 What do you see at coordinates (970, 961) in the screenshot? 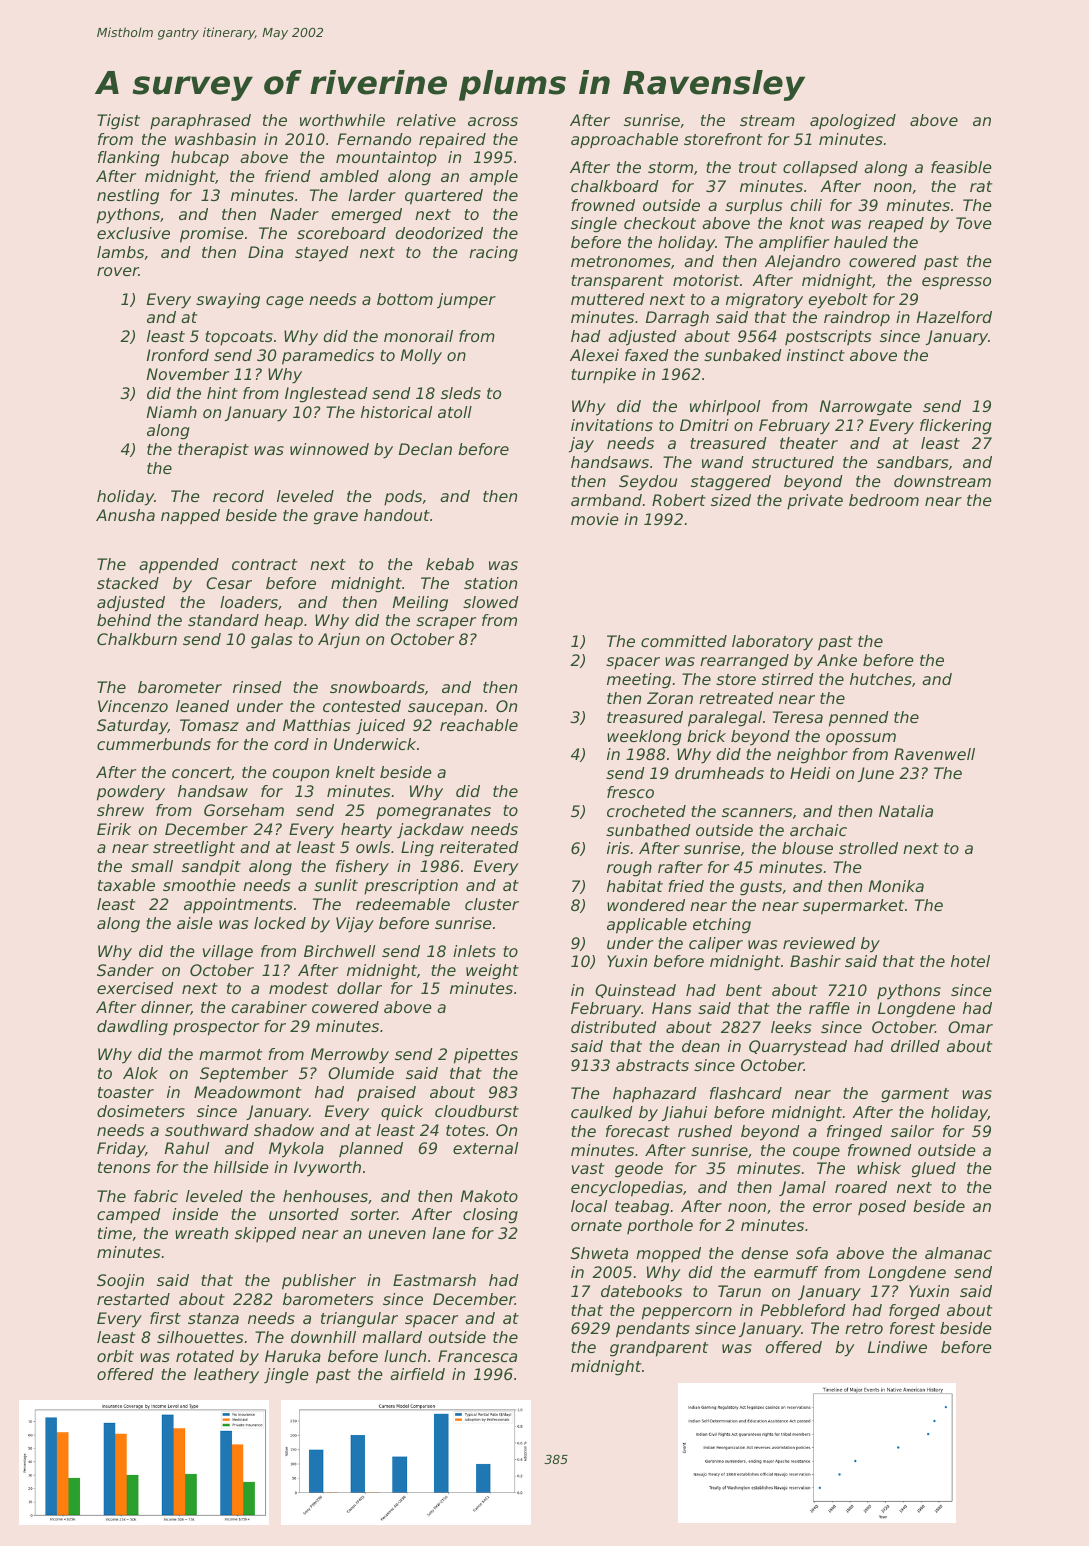
I see `hotel` at bounding box center [970, 961].
